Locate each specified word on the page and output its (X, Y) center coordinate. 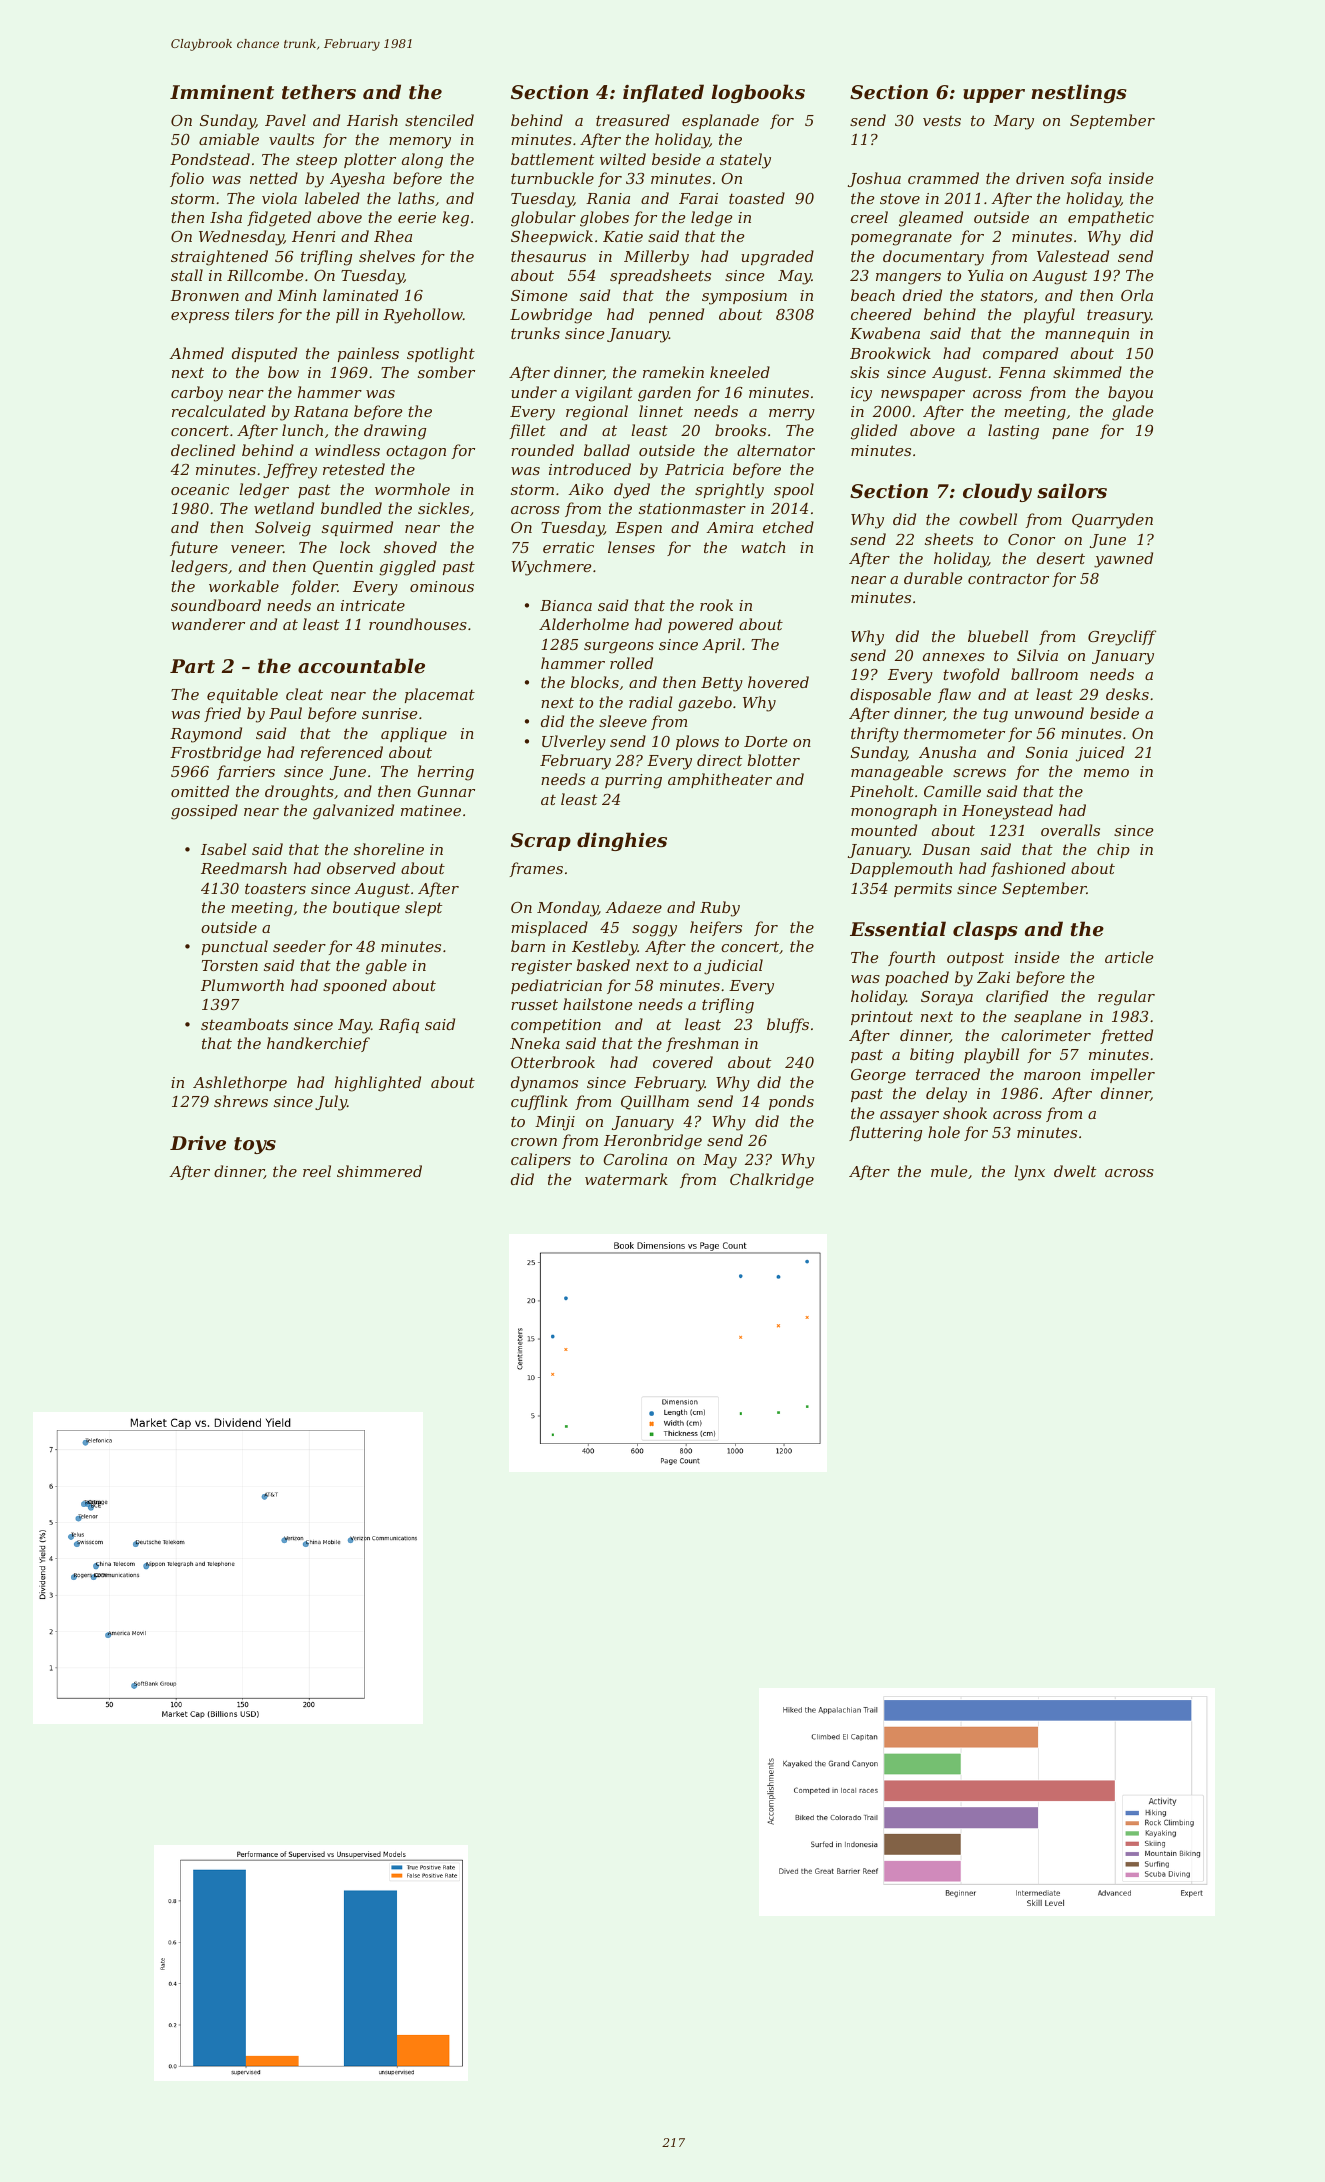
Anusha (947, 752)
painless (368, 354)
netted (274, 178)
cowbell (988, 519)
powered (700, 625)
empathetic (1111, 218)
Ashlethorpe (240, 1083)
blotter (773, 760)
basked (603, 965)
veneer (257, 549)
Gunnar (446, 791)
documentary (933, 258)
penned (676, 315)
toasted (757, 198)
